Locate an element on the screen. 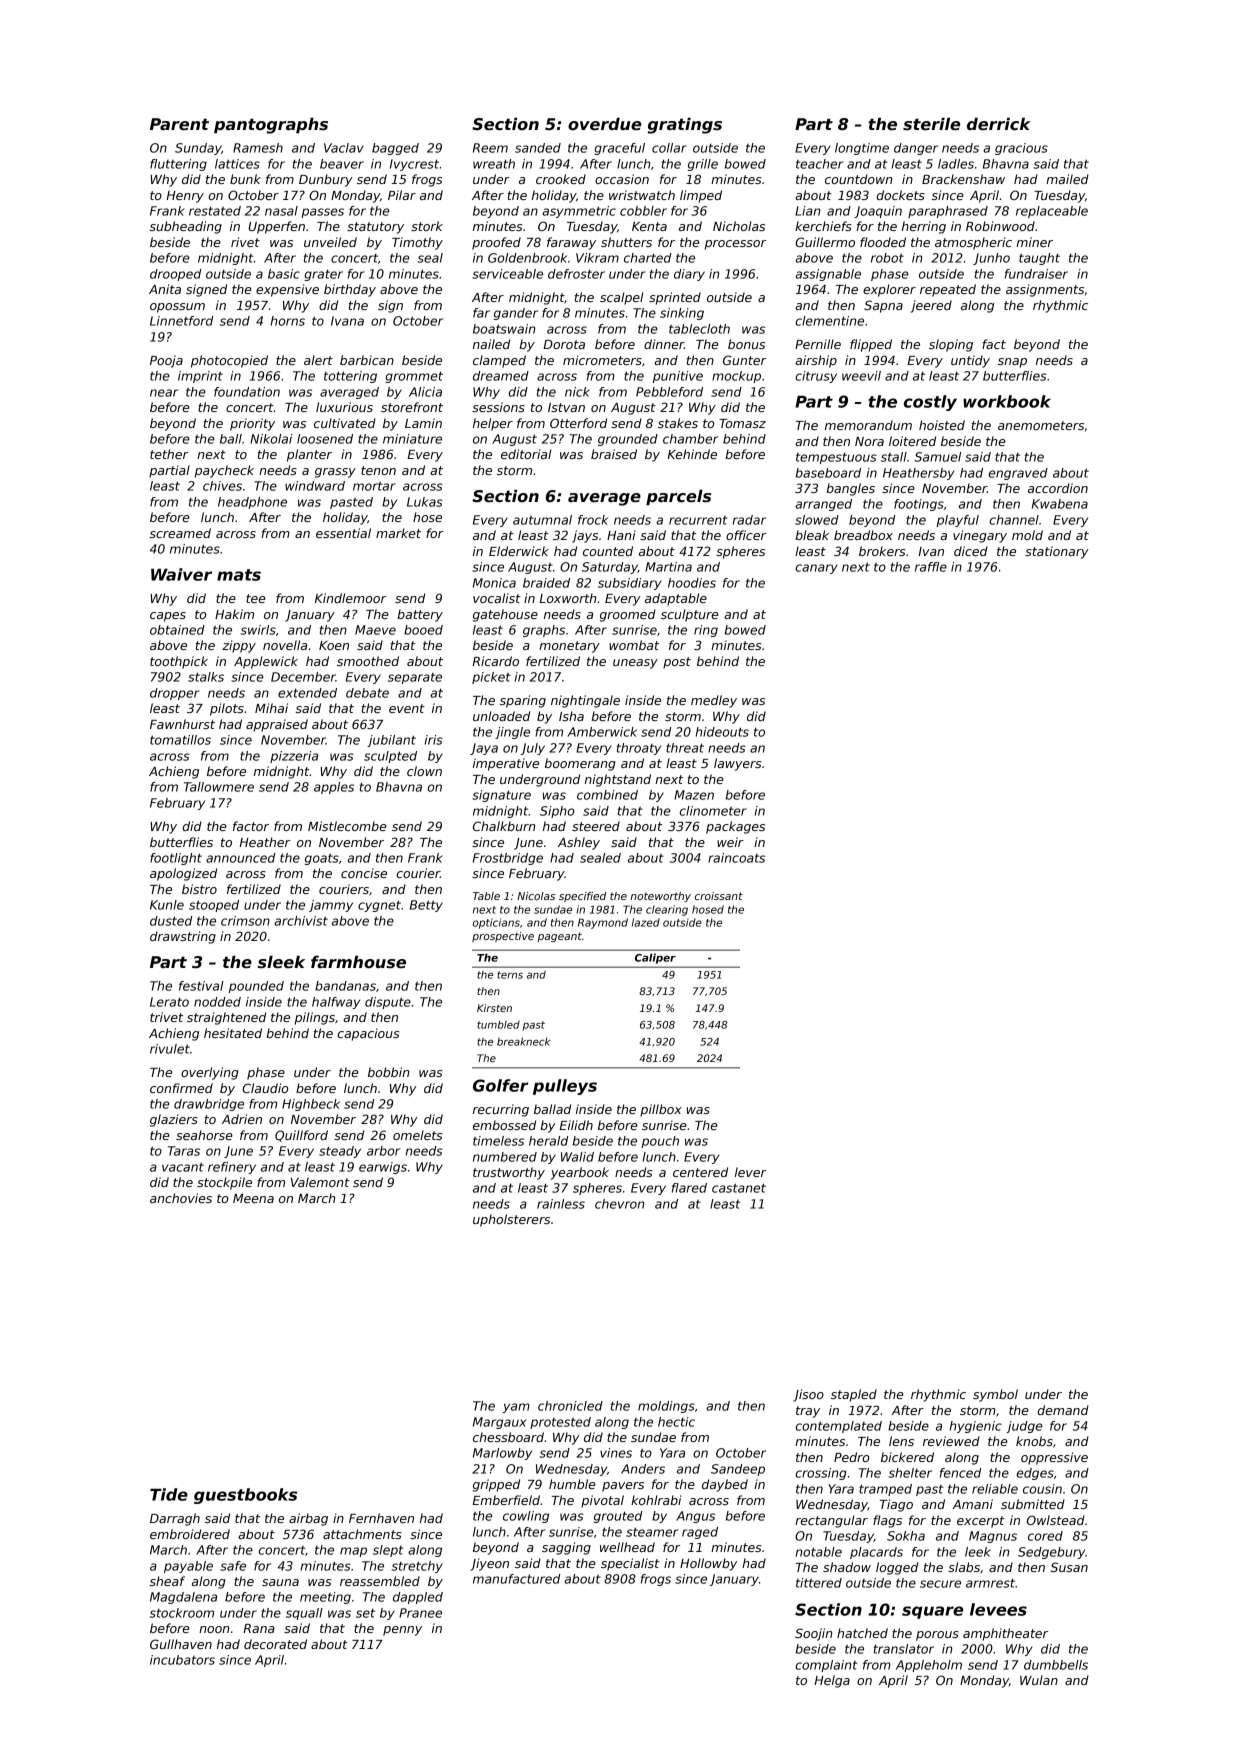 This screenshot has height=1751, width=1238. groomed is located at coordinates (628, 615).
